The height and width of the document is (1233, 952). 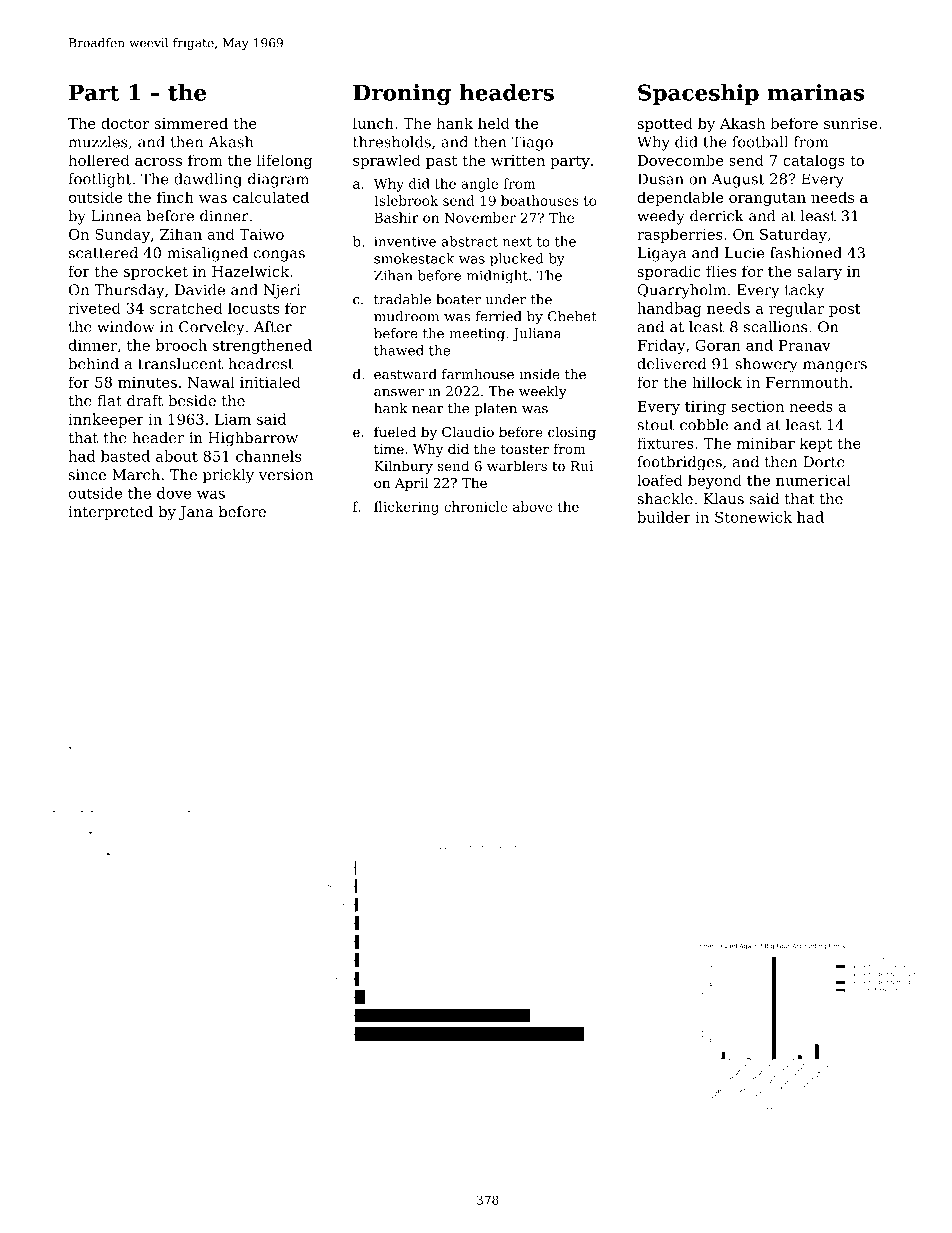 I want to click on Spaceship, so click(x=698, y=94).
